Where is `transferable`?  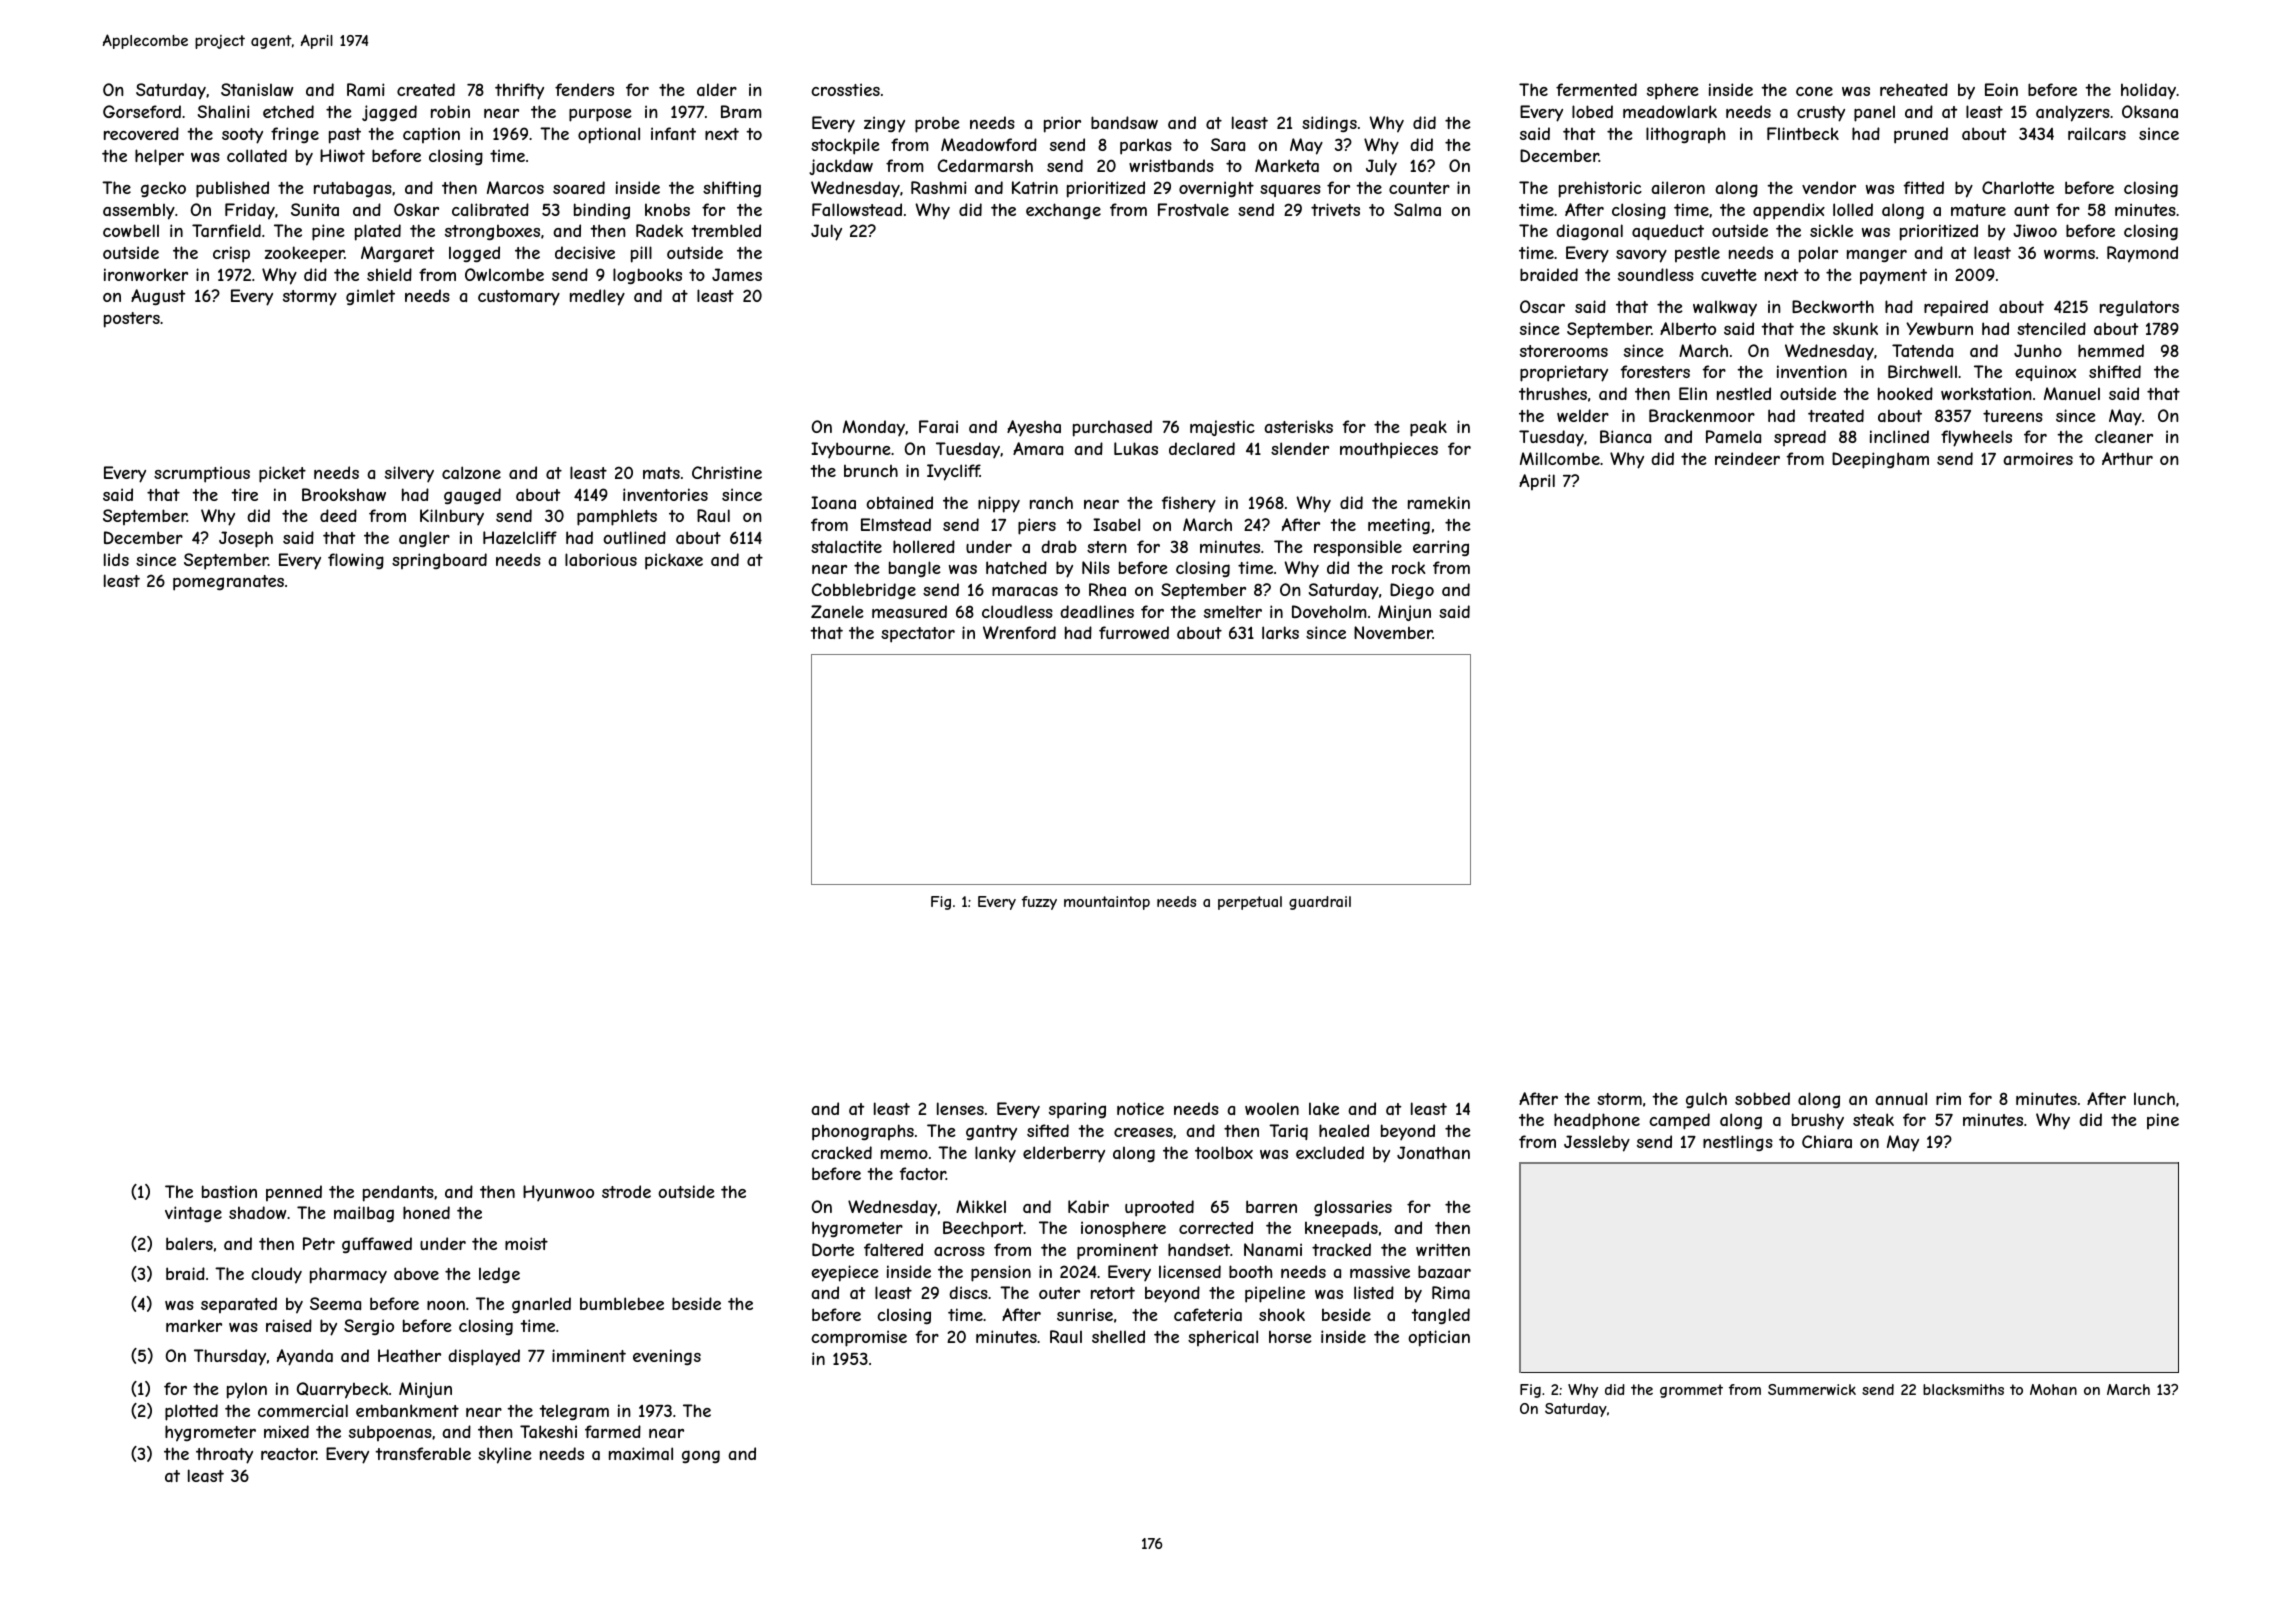
transferable is located at coordinates (423, 1453).
